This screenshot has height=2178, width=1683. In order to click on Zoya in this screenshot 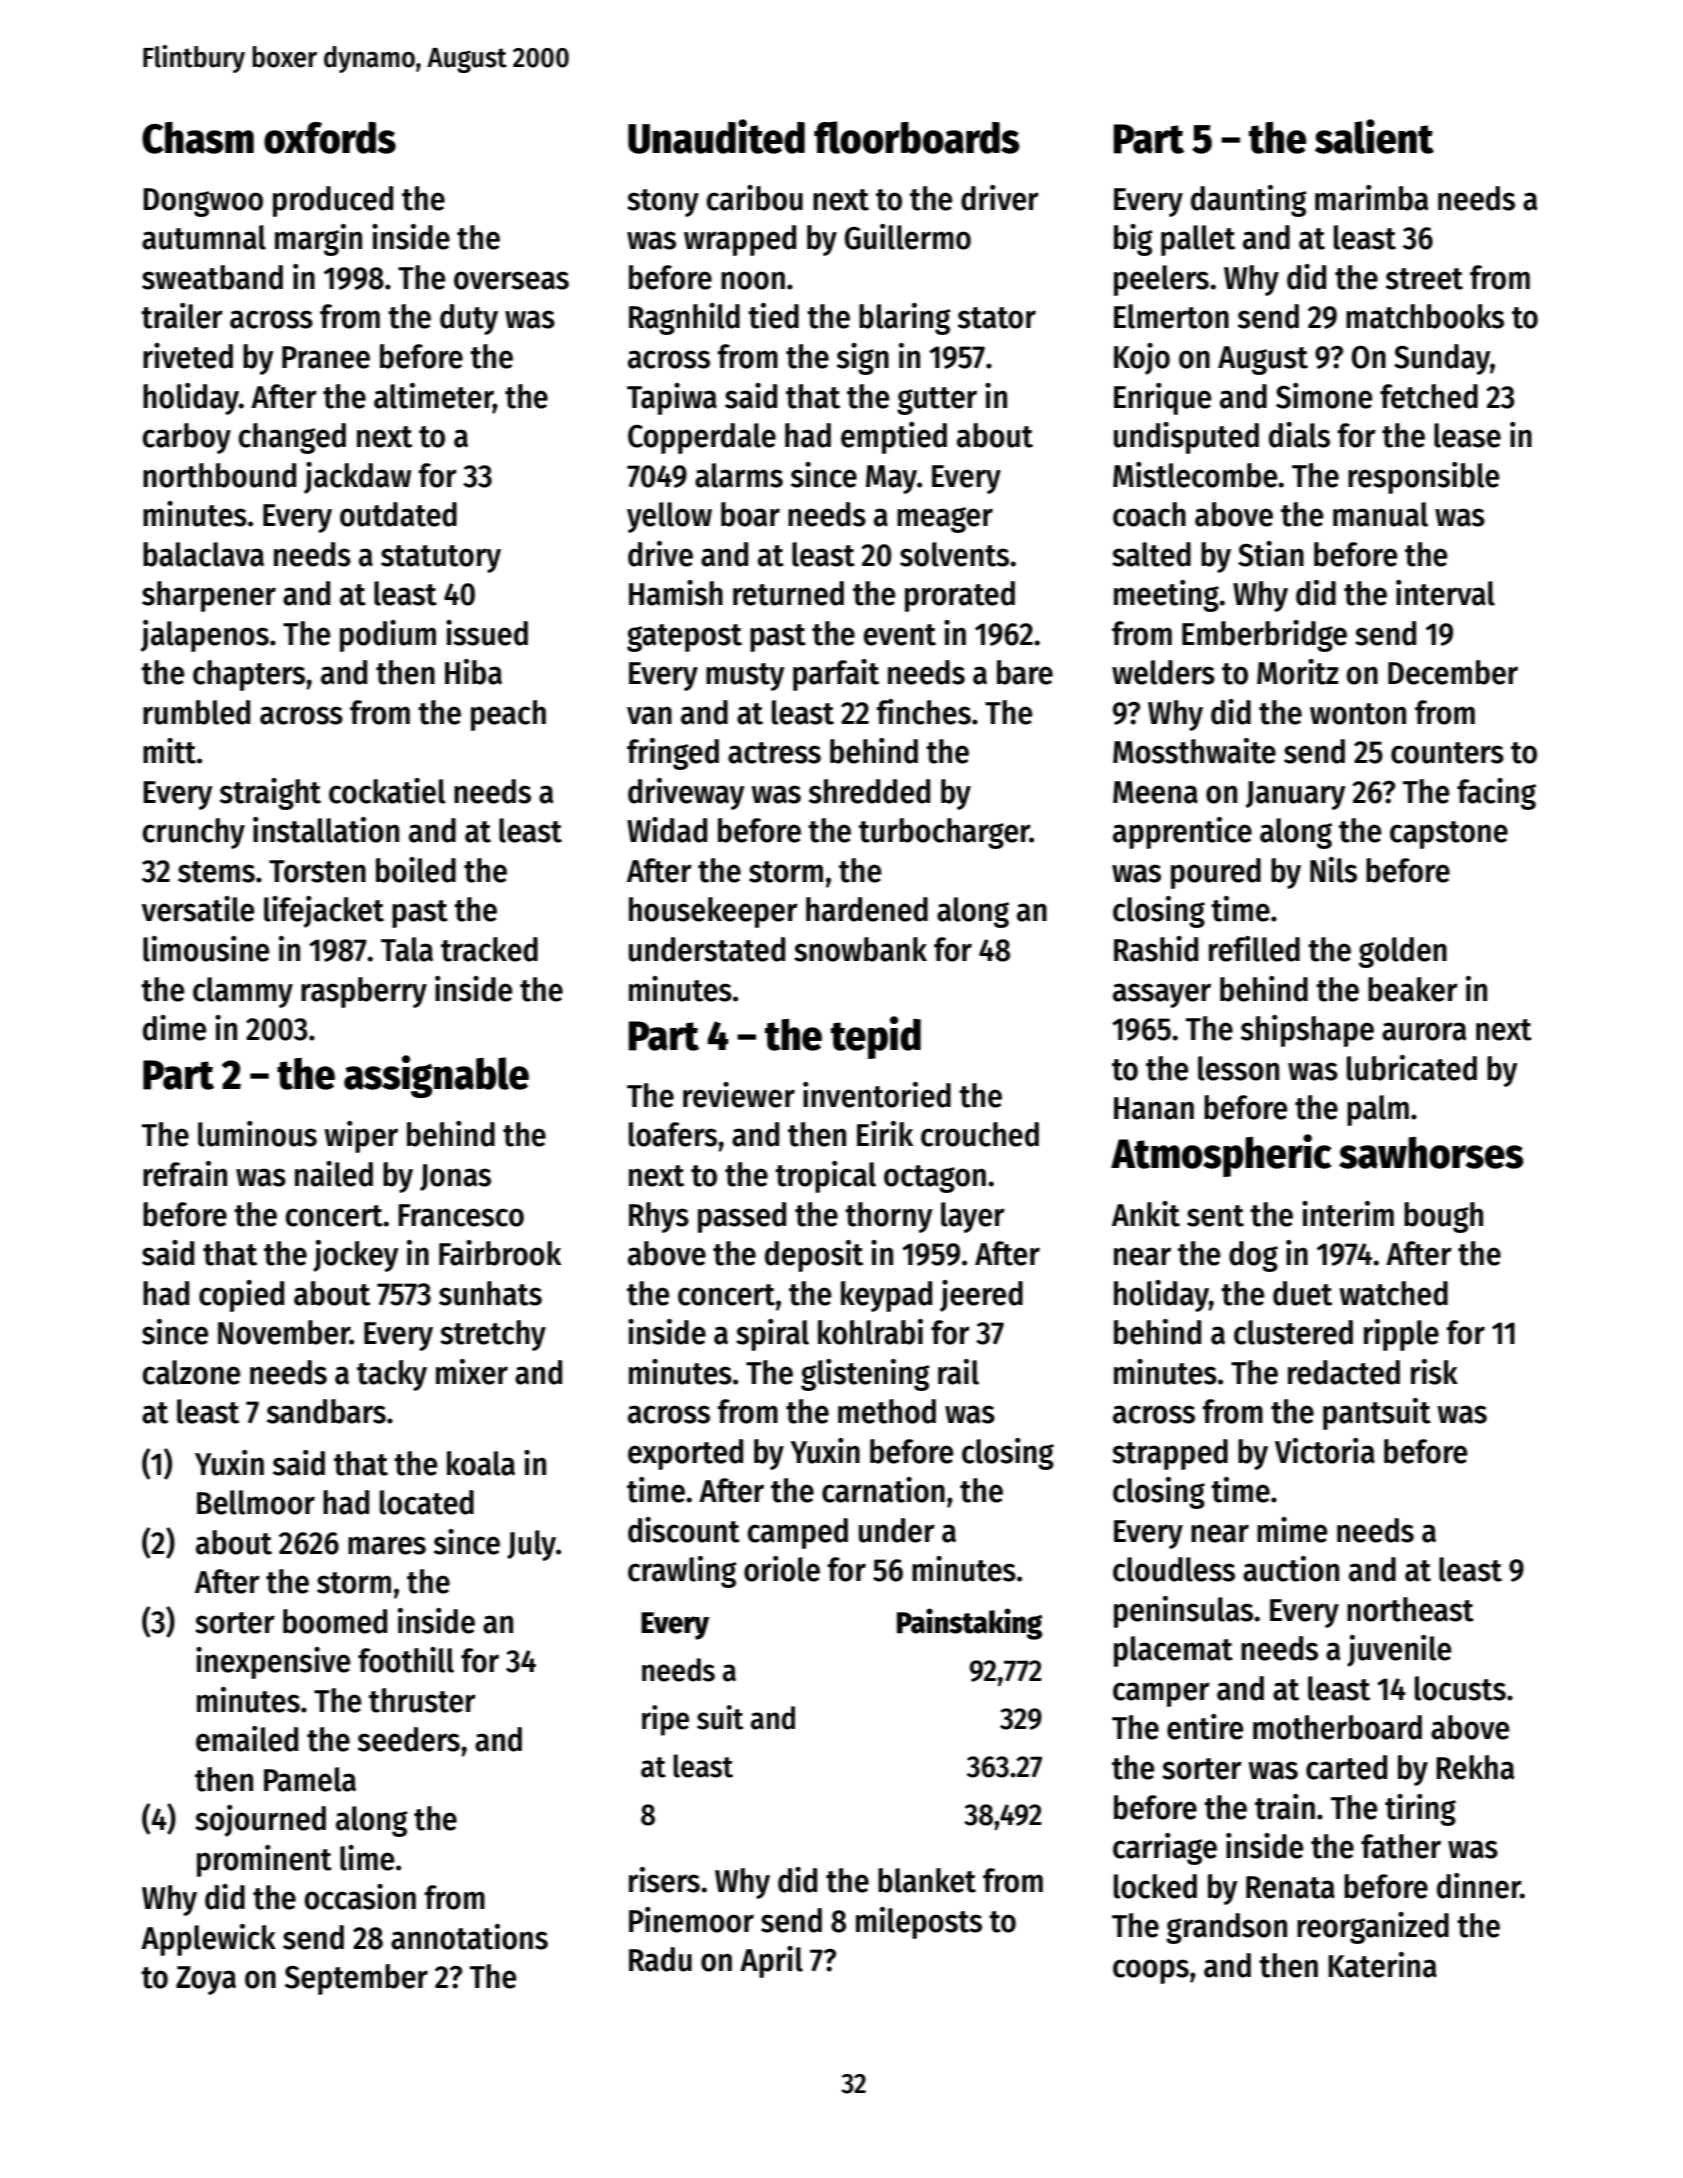, I will do `click(206, 1980)`.
